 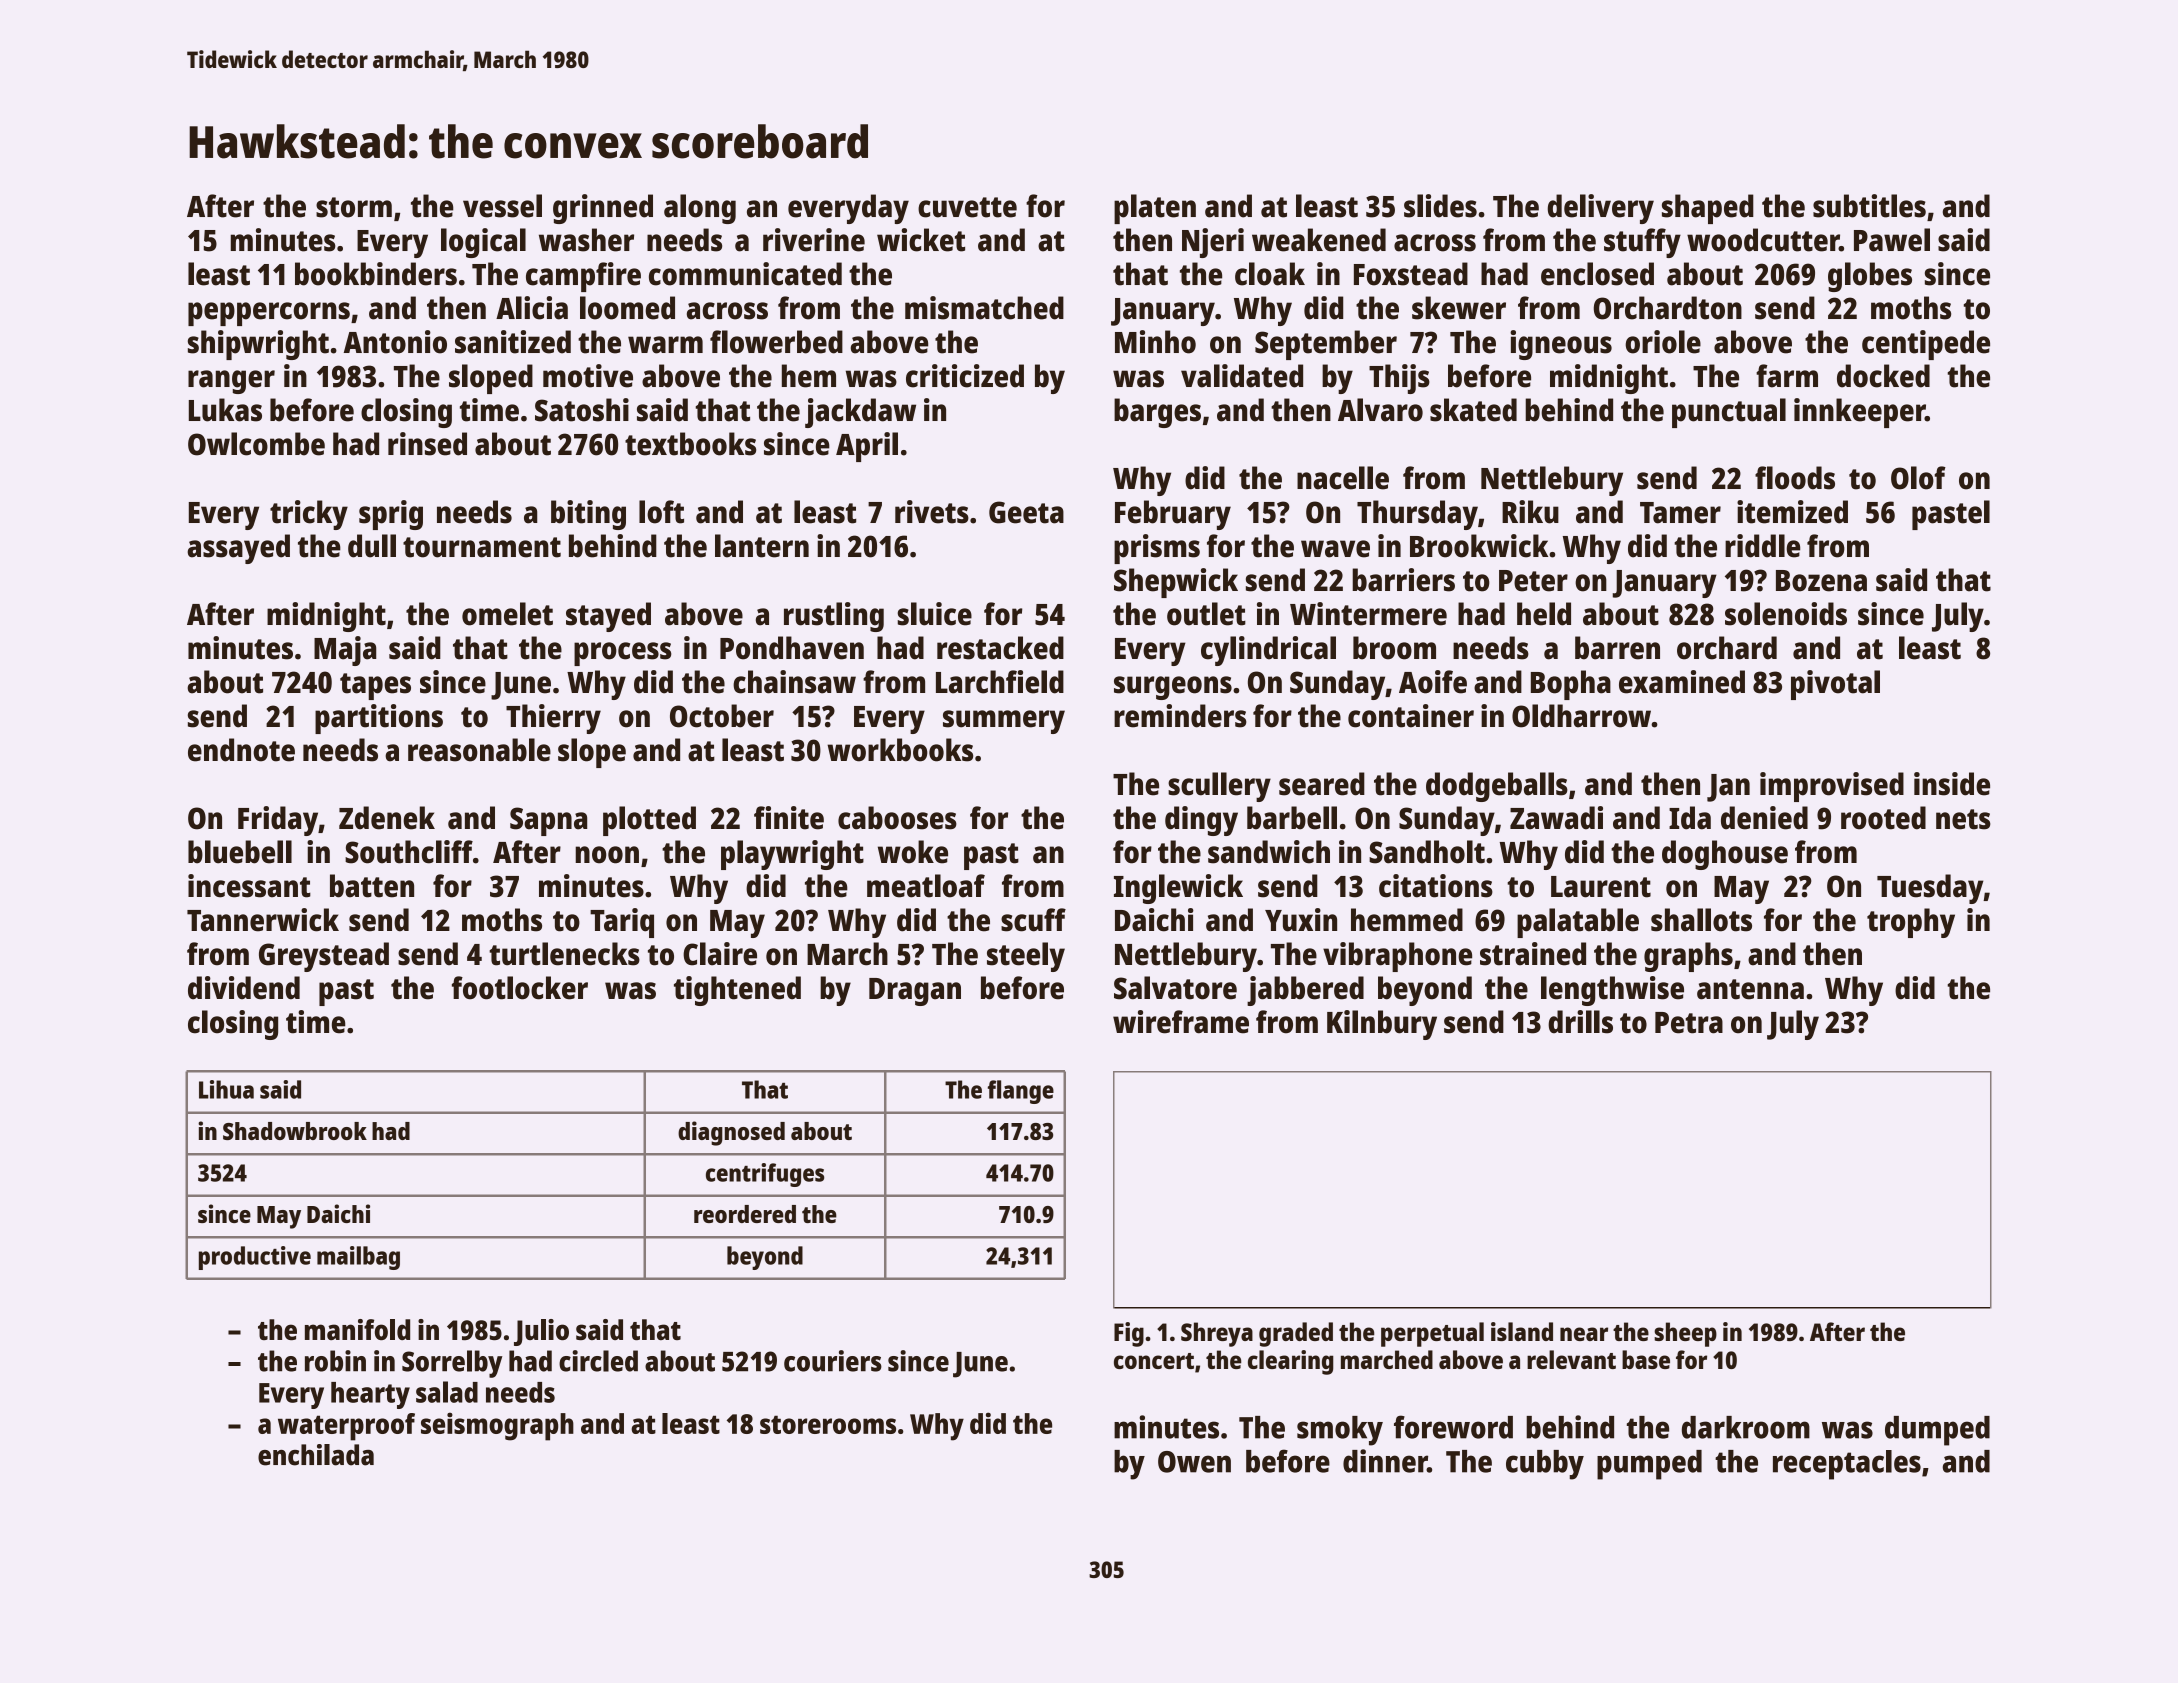 What do you see at coordinates (1869, 206) in the screenshot?
I see `subtitles` at bounding box center [1869, 206].
